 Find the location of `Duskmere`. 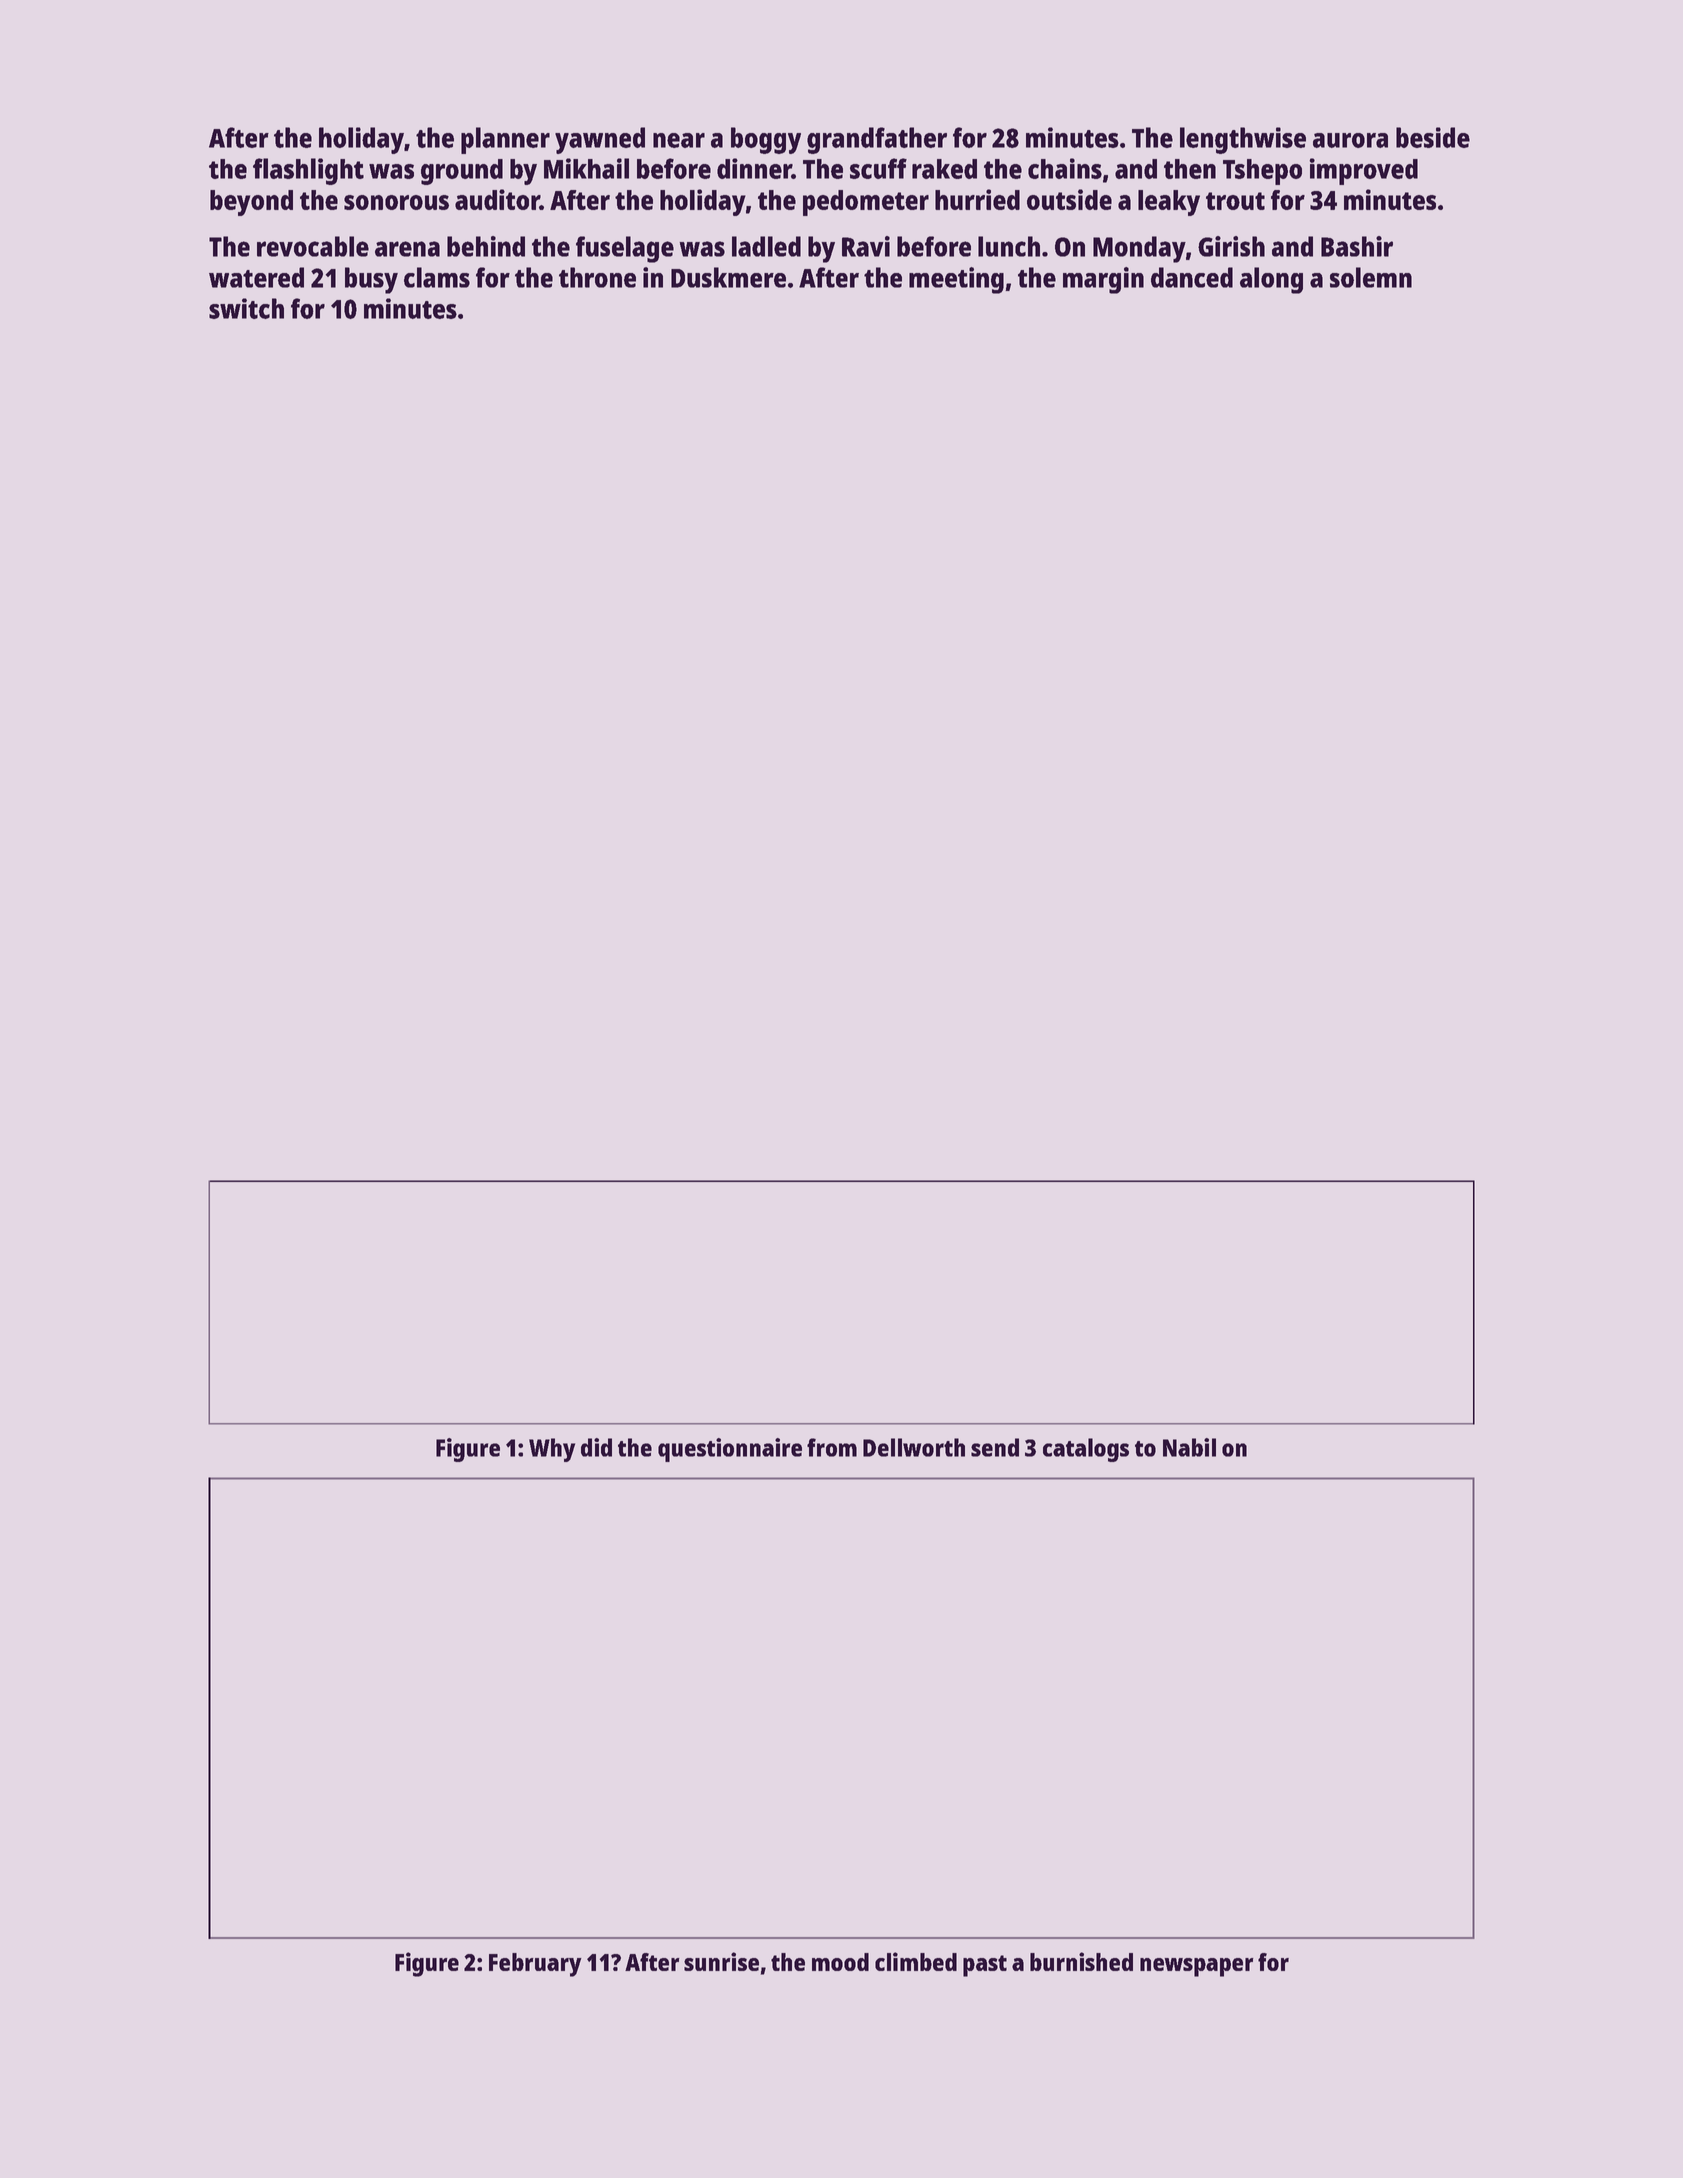

Duskmere is located at coordinates (728, 277).
